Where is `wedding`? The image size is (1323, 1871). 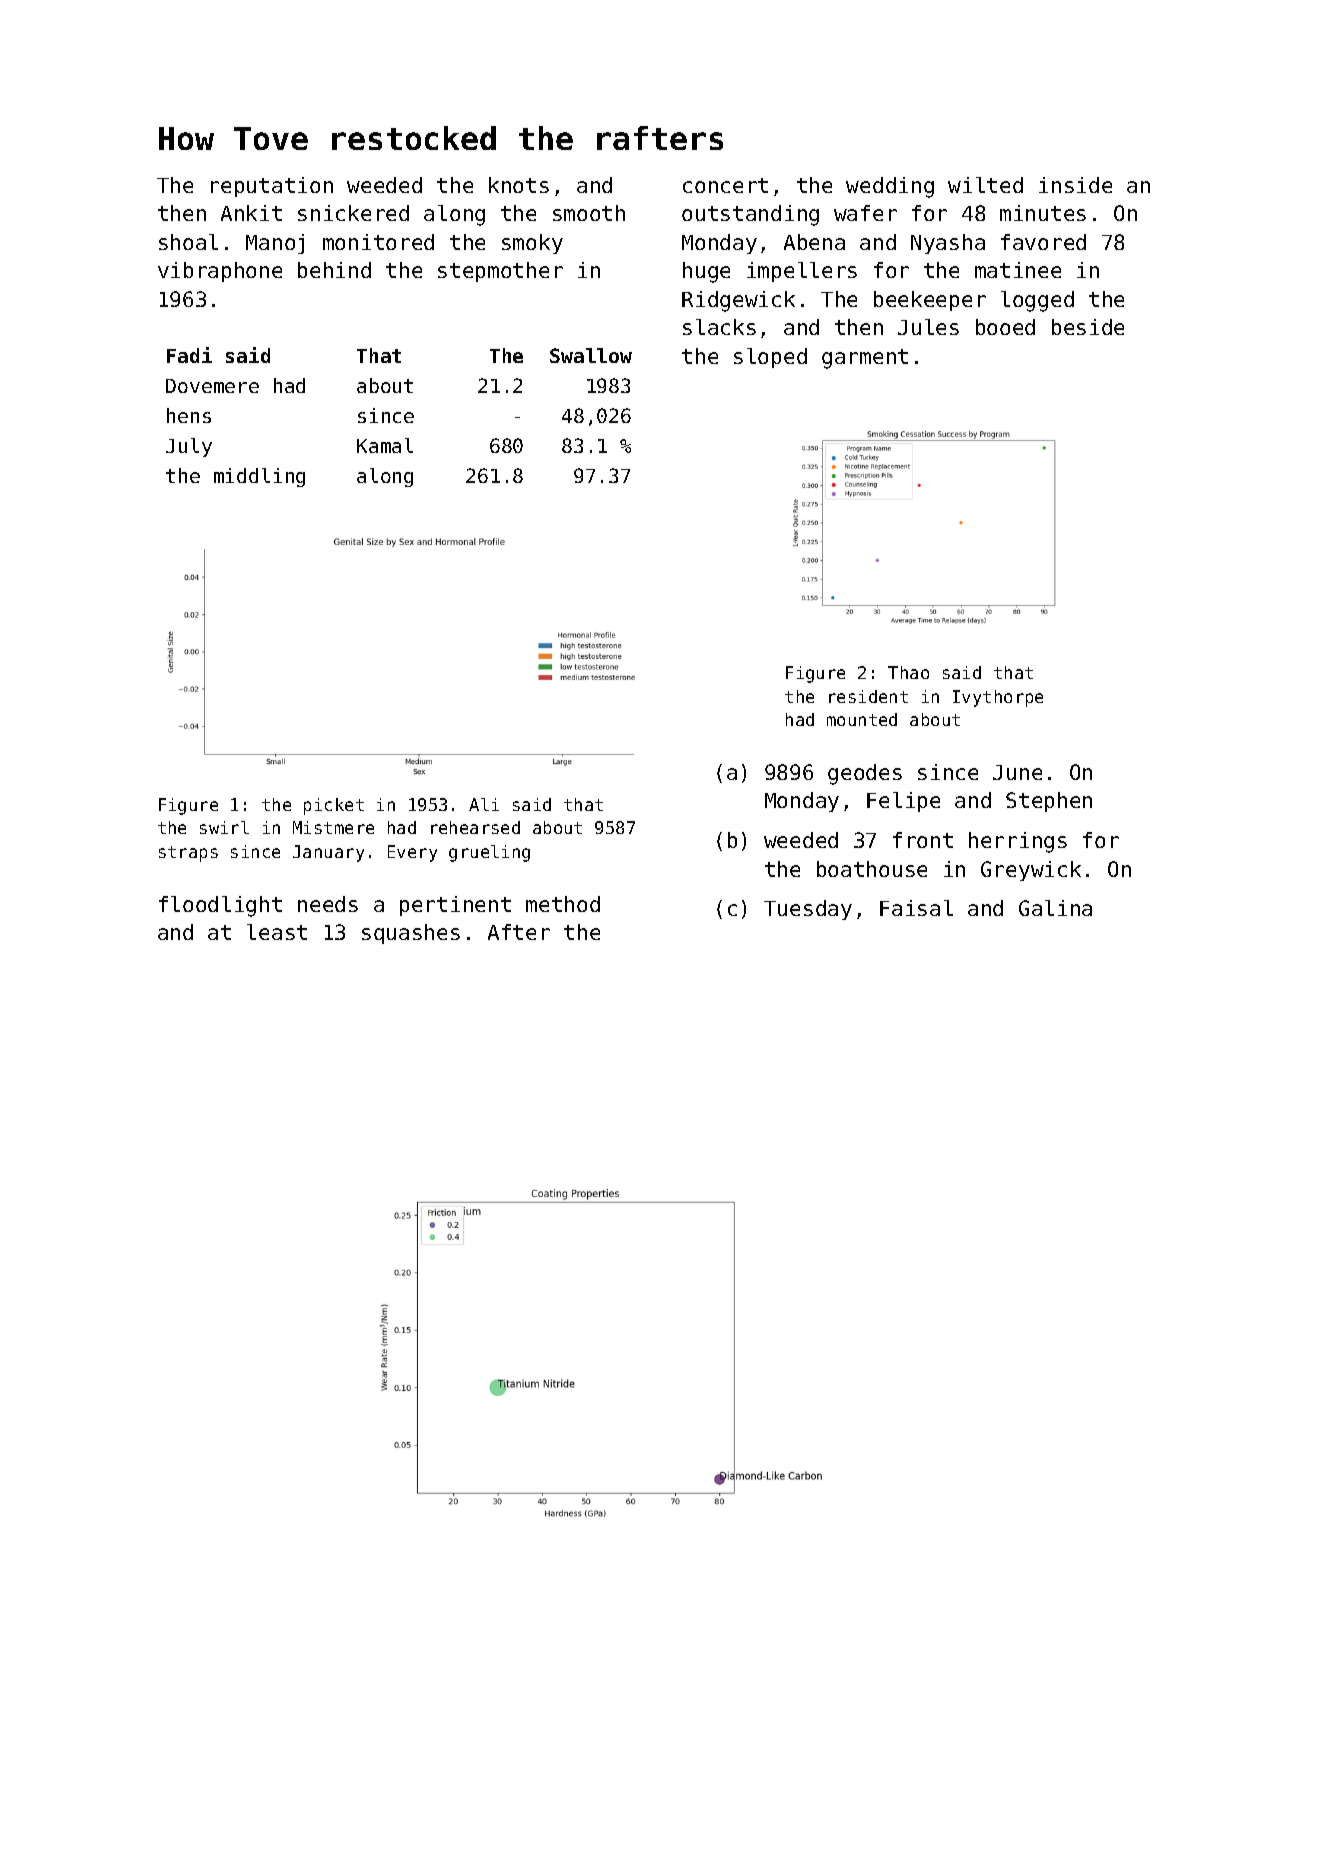 wedding is located at coordinates (890, 187).
